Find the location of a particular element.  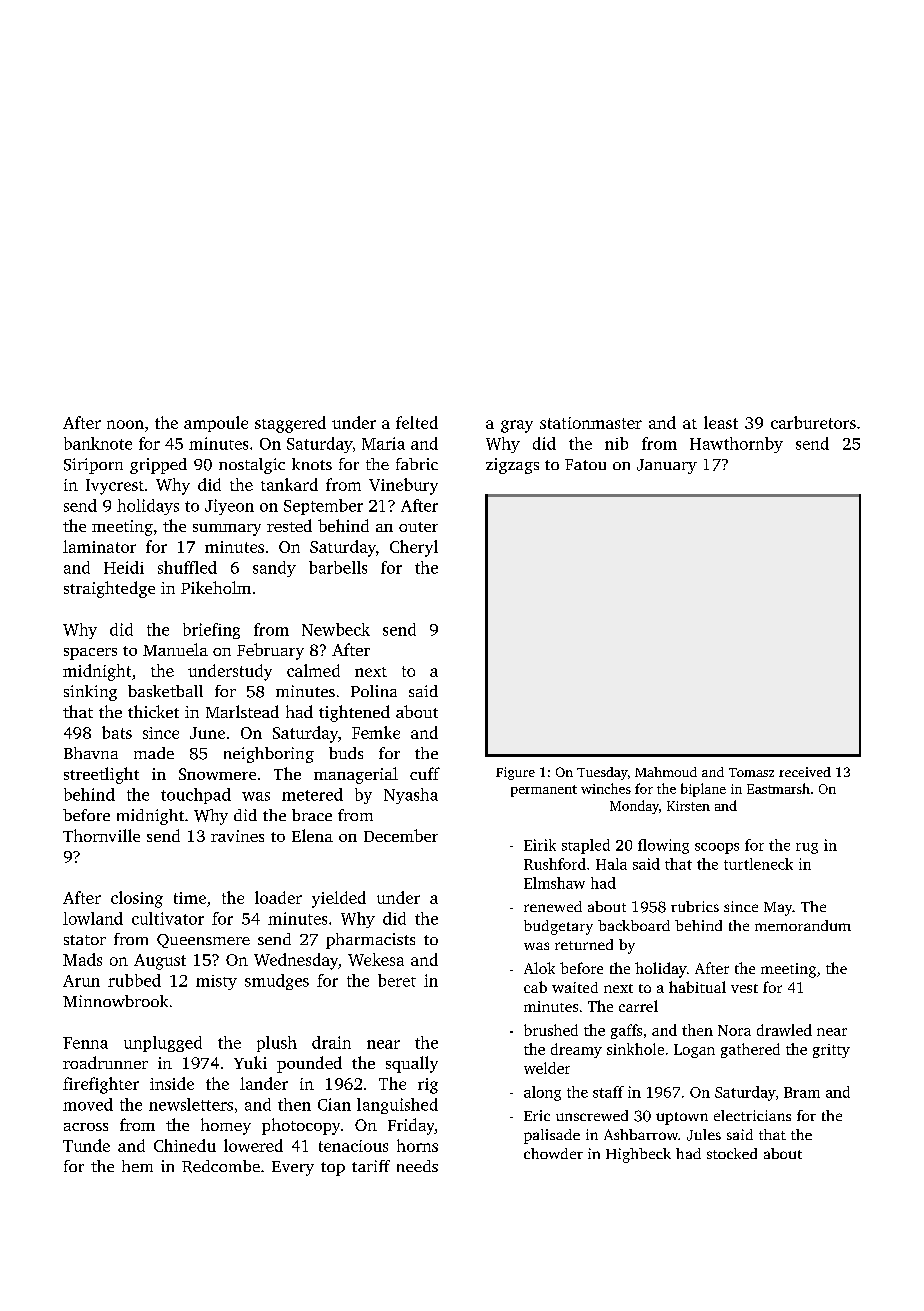

plush is located at coordinates (277, 1044).
